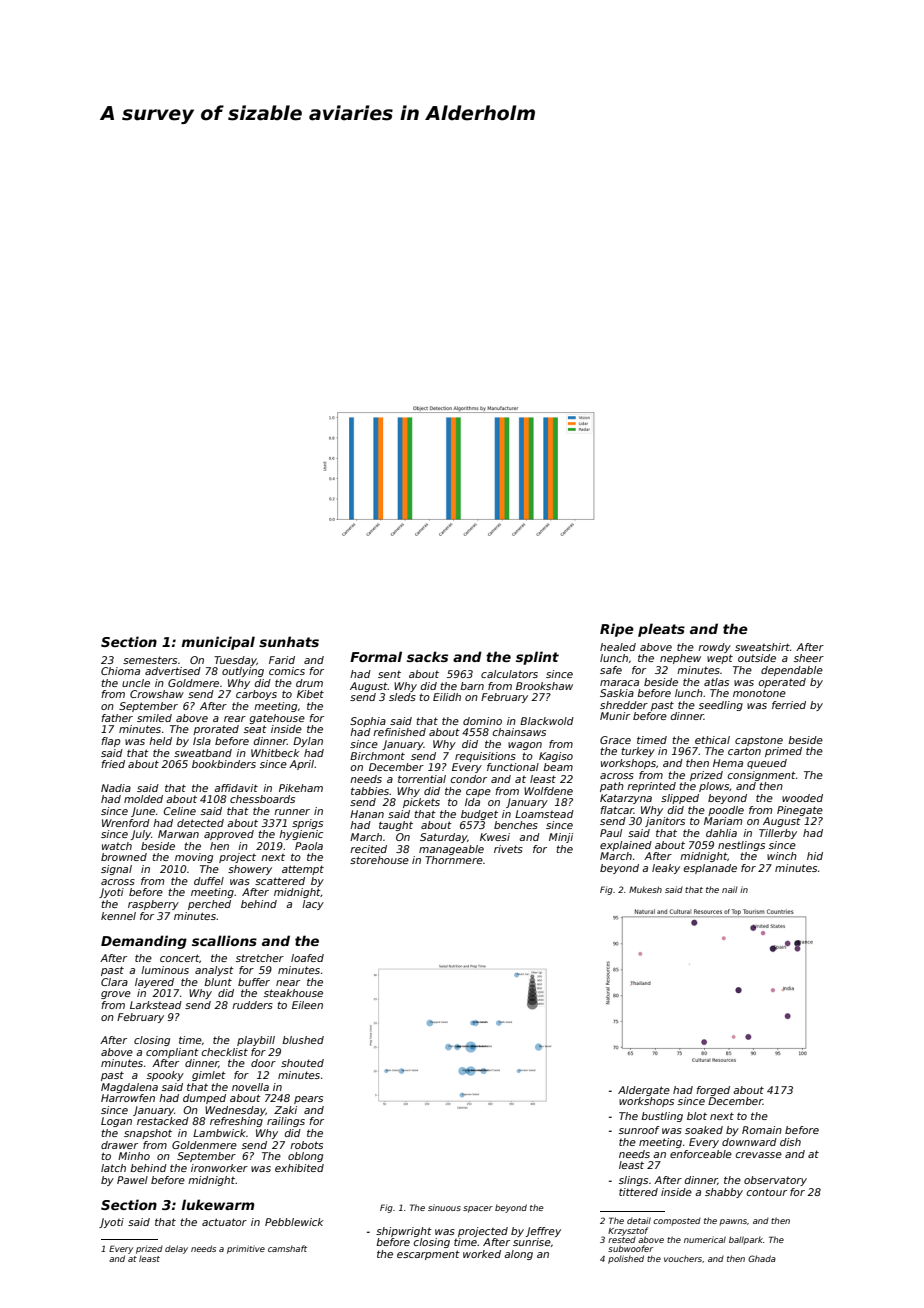 This page has height=1308, width=924. What do you see at coordinates (302, 1063) in the page?
I see `shouted` at bounding box center [302, 1063].
